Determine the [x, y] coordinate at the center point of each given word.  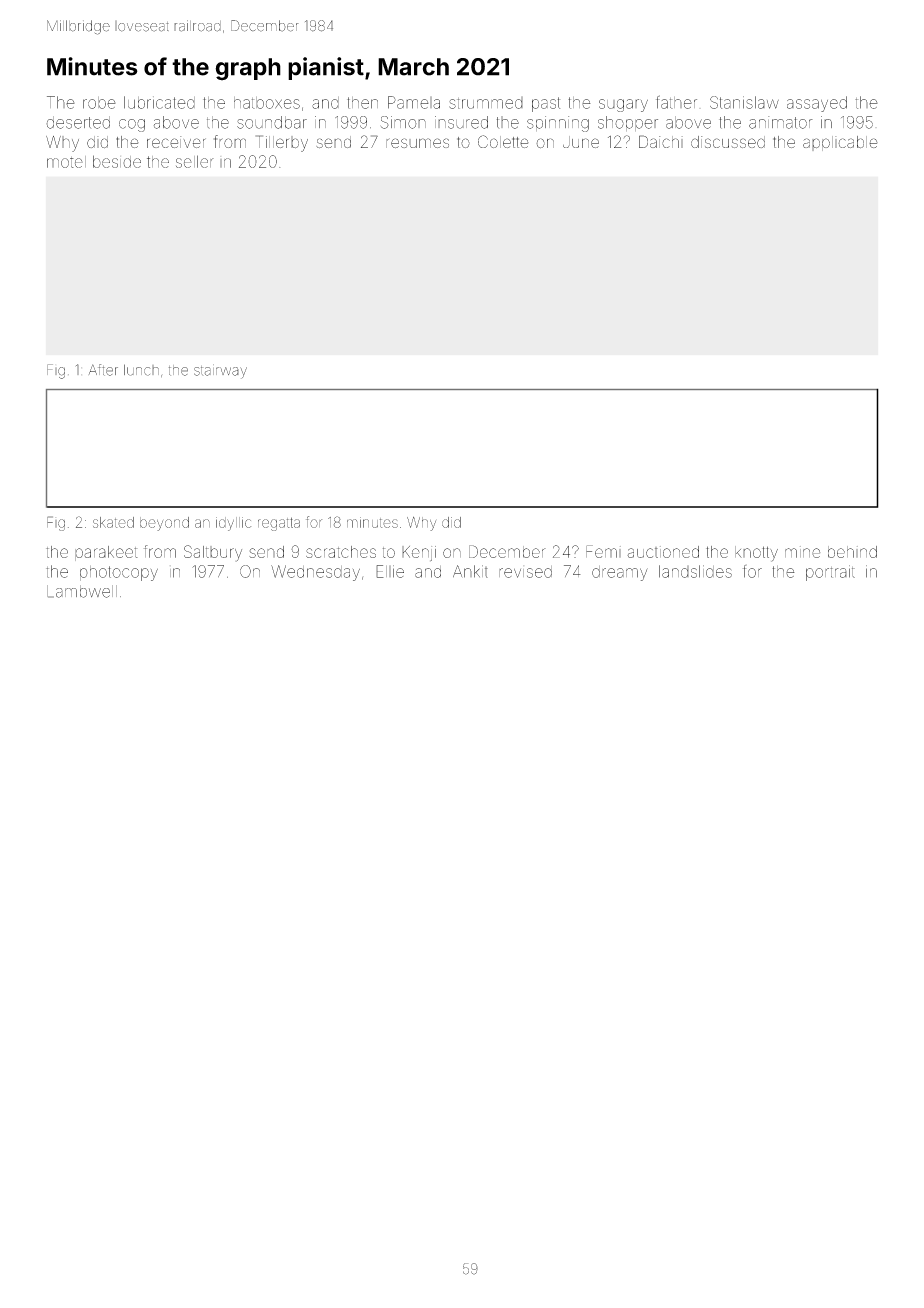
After [103, 370]
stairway [220, 371]
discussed [728, 142]
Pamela [414, 102]
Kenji [419, 553]
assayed [817, 104]
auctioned [663, 552]
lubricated [159, 102]
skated [113, 522]
